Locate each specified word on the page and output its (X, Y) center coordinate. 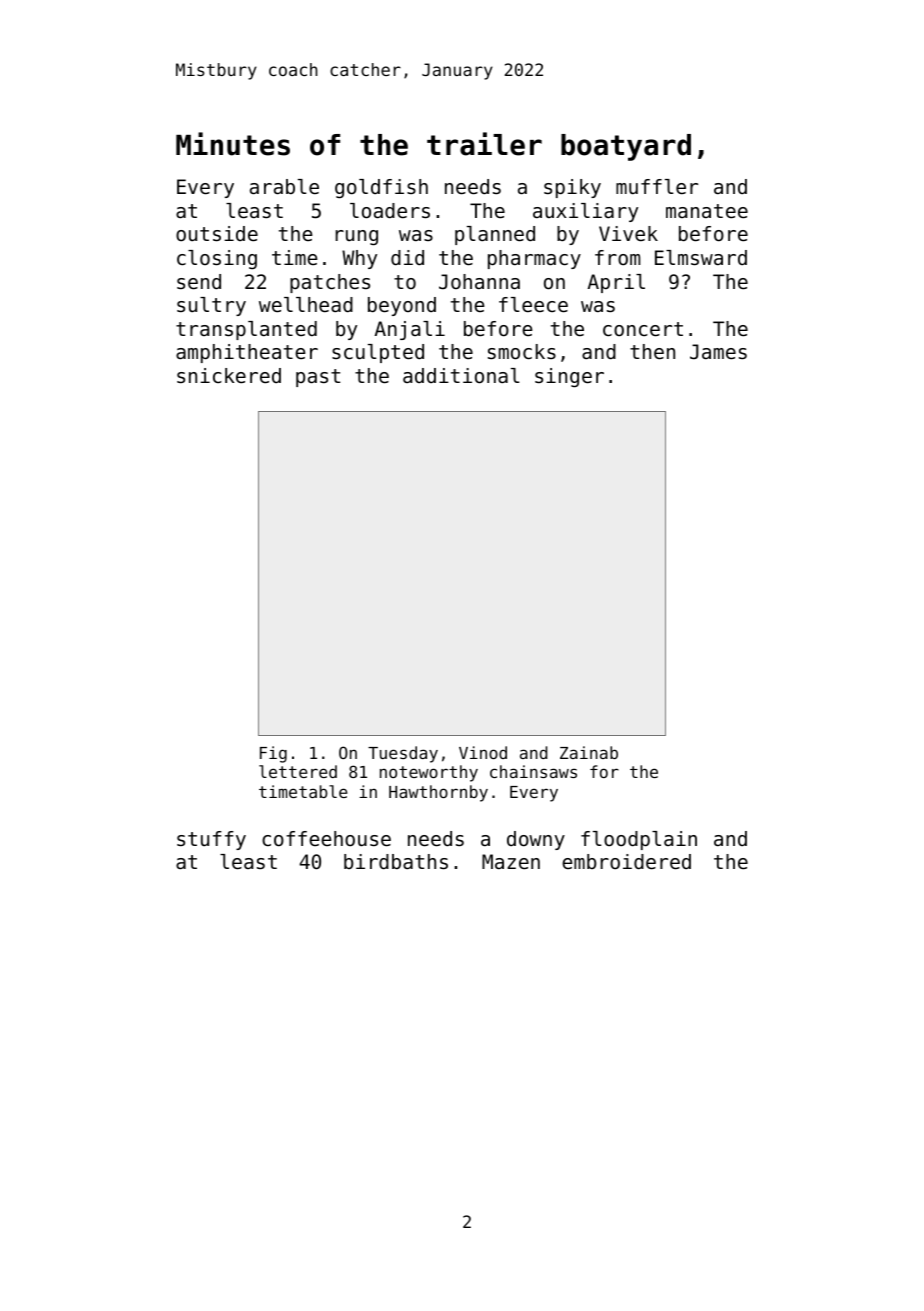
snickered (229, 376)
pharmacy (534, 259)
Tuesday (403, 754)
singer (569, 377)
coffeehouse (326, 839)
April (616, 283)
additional (461, 376)
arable (284, 187)
